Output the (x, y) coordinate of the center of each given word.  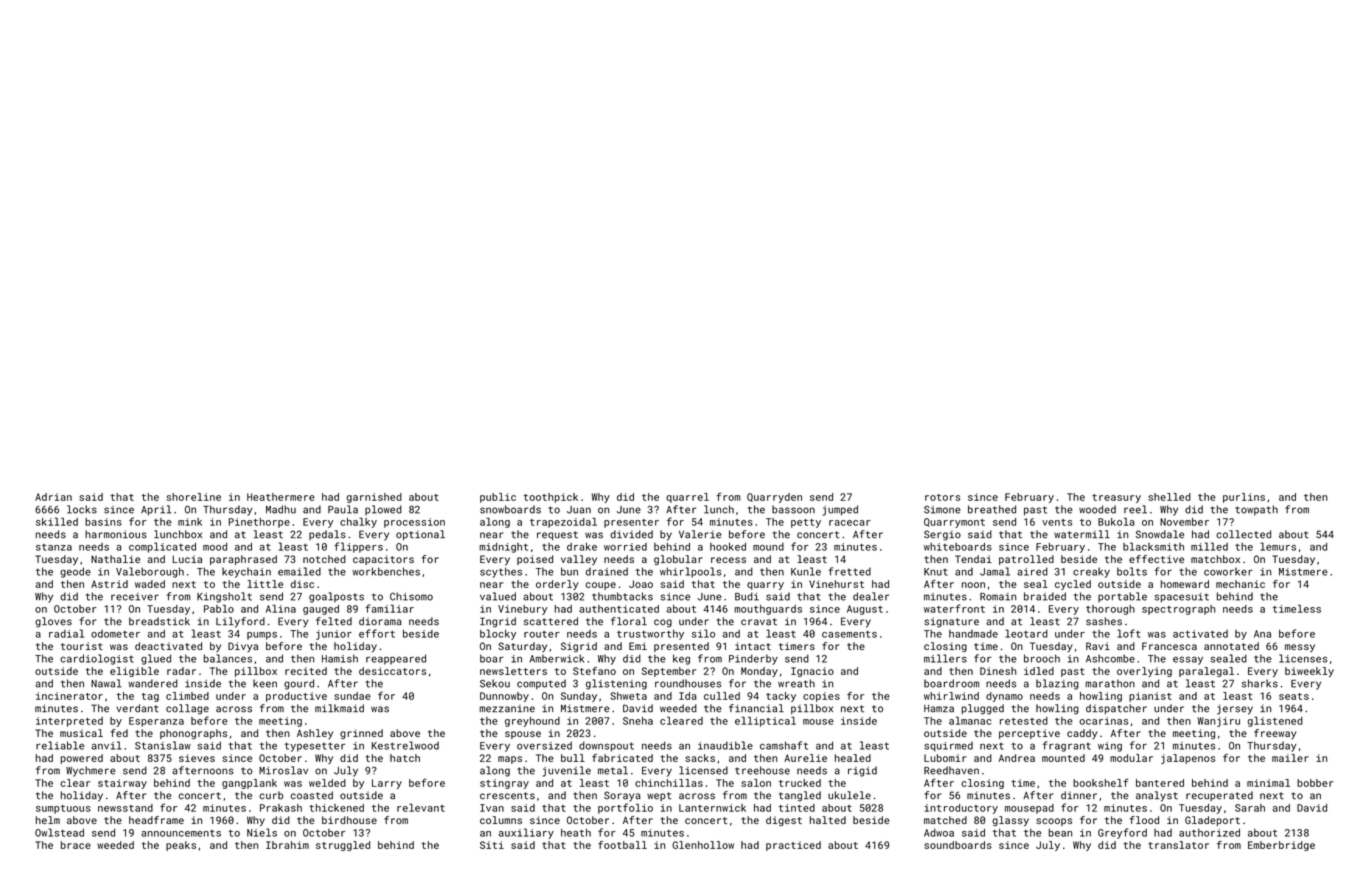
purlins (1244, 498)
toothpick (550, 498)
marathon (1110, 683)
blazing (1057, 684)
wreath (796, 683)
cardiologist (97, 659)
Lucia (187, 559)
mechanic (1240, 584)
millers (945, 658)
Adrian (53, 497)
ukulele (849, 795)
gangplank (249, 784)
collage (187, 709)
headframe (156, 820)
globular (678, 560)
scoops (1054, 822)
